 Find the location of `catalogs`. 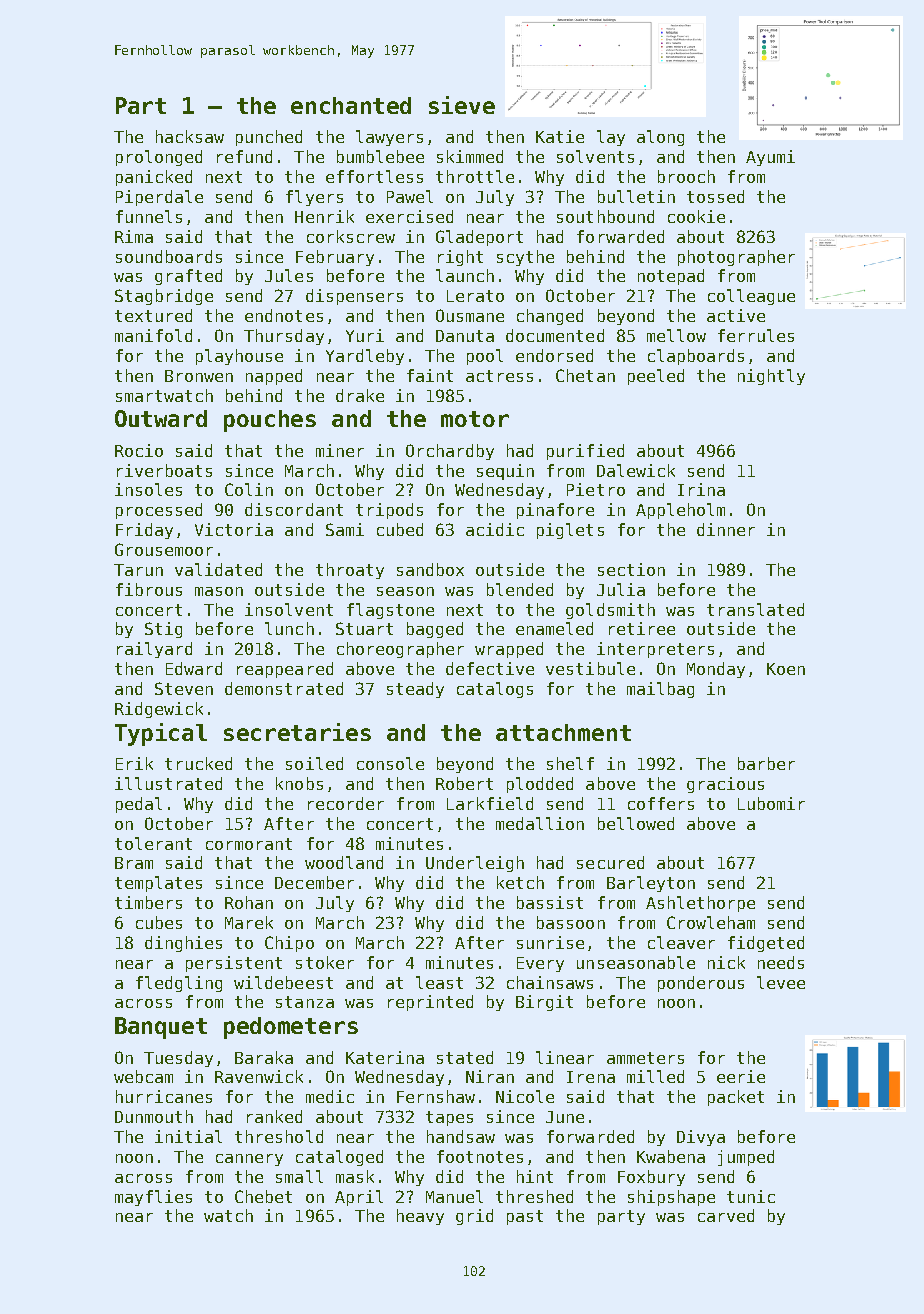

catalogs is located at coordinates (495, 690).
